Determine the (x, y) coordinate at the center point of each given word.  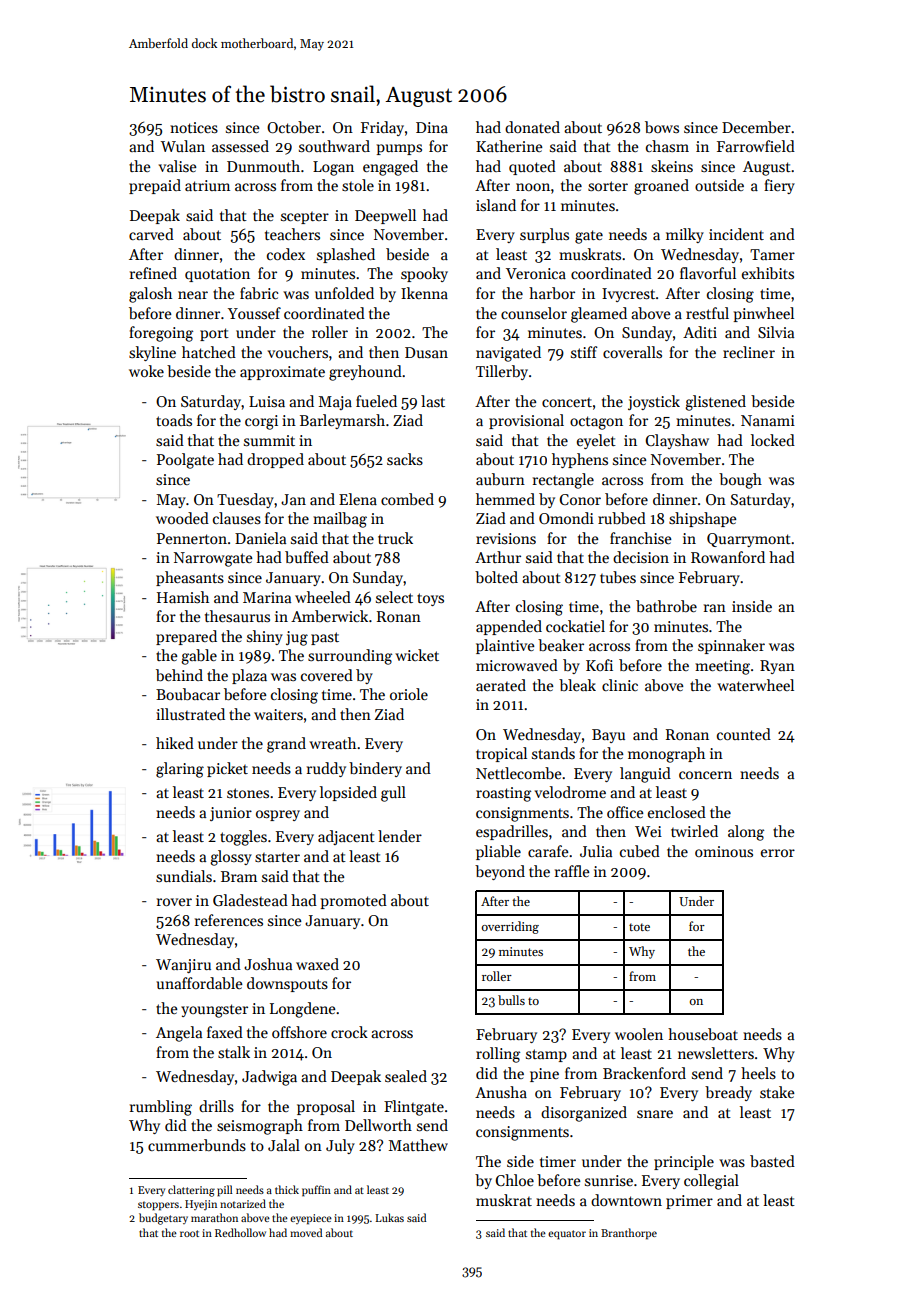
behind (179, 675)
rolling (498, 1055)
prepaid (155, 186)
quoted (532, 167)
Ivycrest (628, 295)
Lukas (389, 1217)
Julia (596, 851)
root (189, 1233)
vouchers (298, 352)
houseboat (703, 1034)
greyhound (365, 373)
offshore (299, 1032)
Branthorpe (629, 1234)
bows (662, 127)
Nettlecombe (519, 773)
